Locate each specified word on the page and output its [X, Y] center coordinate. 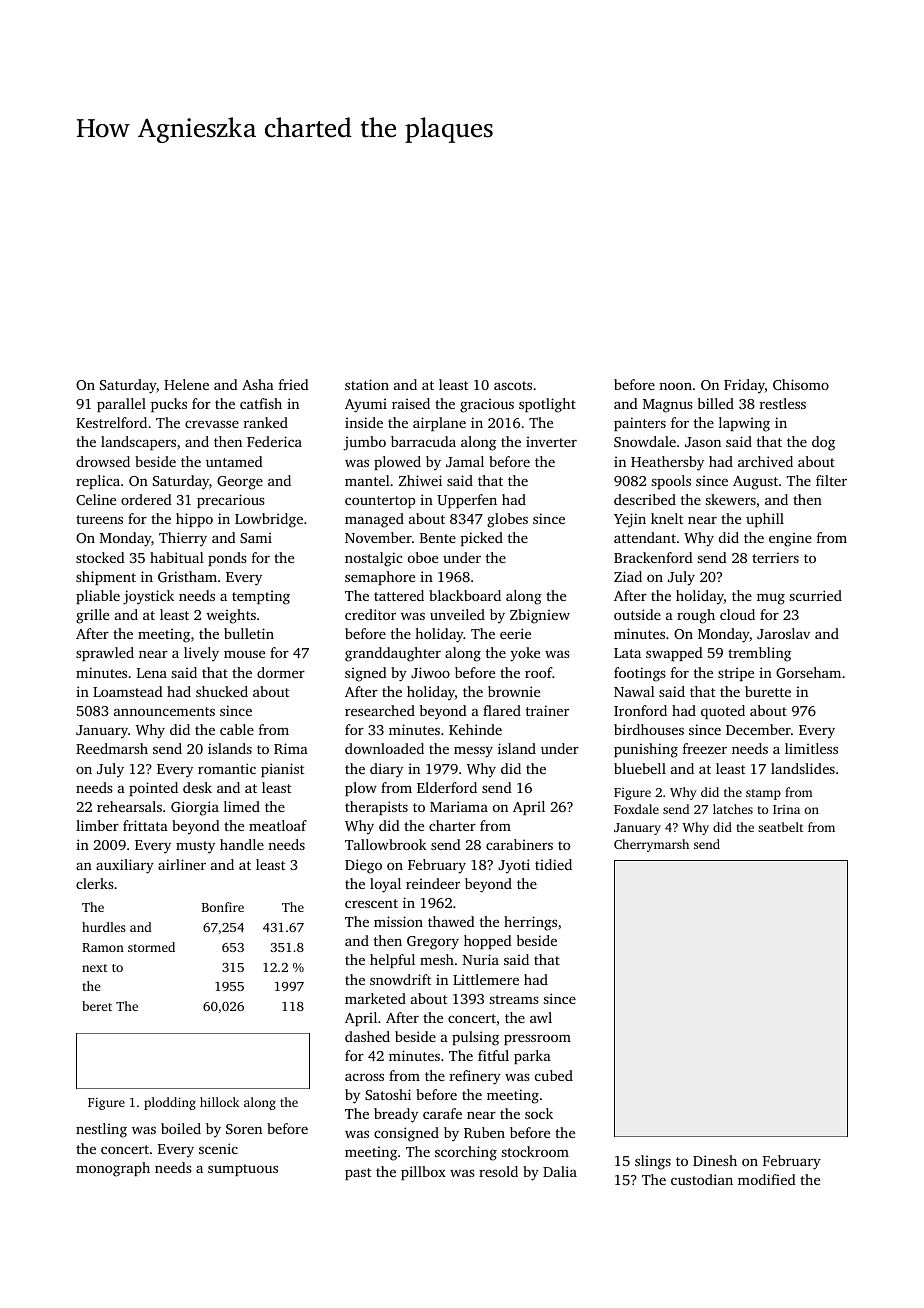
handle [242, 844]
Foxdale [636, 809]
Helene [186, 384]
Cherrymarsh [651, 845]
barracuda [423, 441]
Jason [703, 442]
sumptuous [243, 1170]
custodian [702, 1179]
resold [498, 1171]
